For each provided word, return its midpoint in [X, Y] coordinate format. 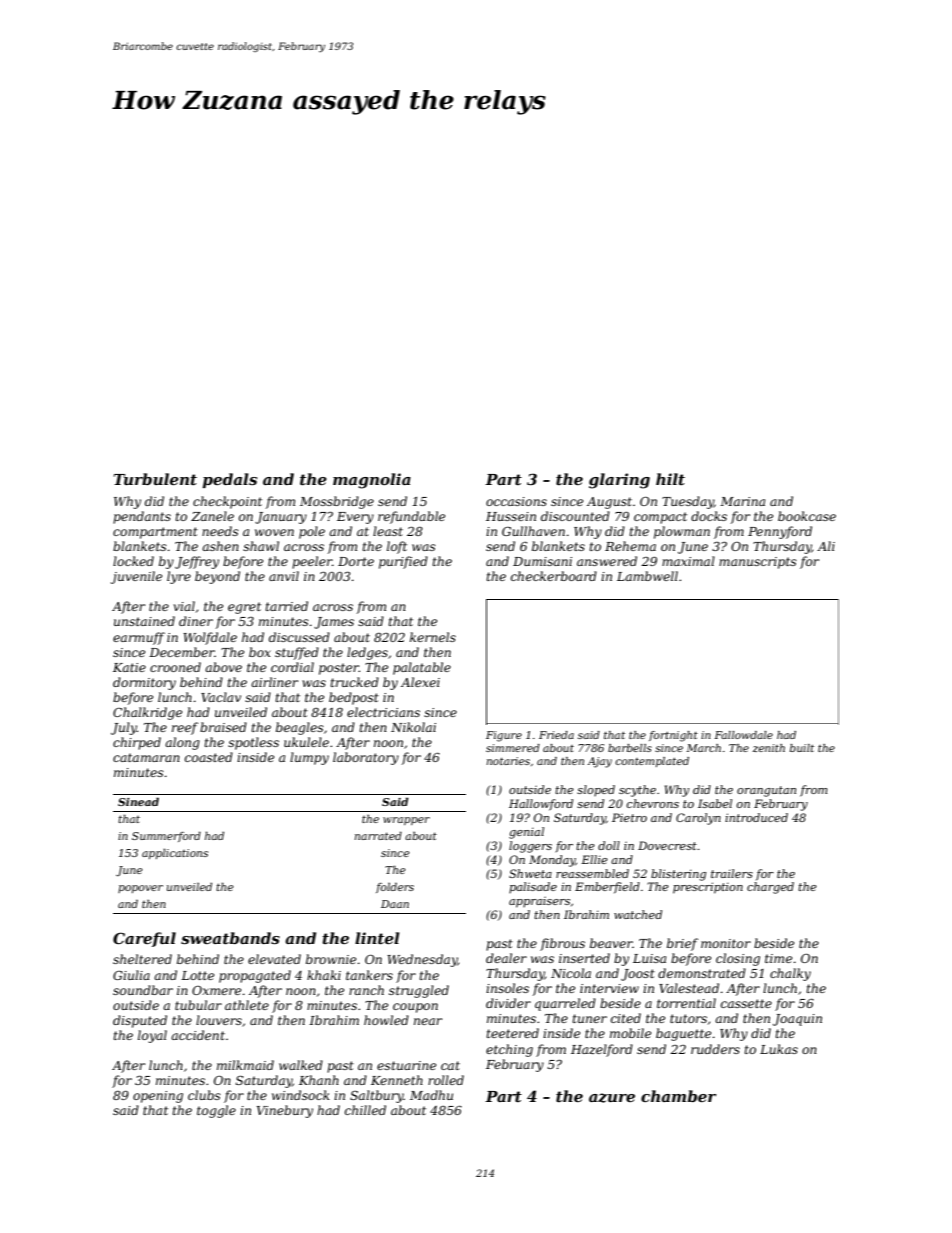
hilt [670, 479]
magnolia [372, 481]
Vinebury [285, 1111]
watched [638, 914]
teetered [513, 1033]
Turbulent [155, 479]
